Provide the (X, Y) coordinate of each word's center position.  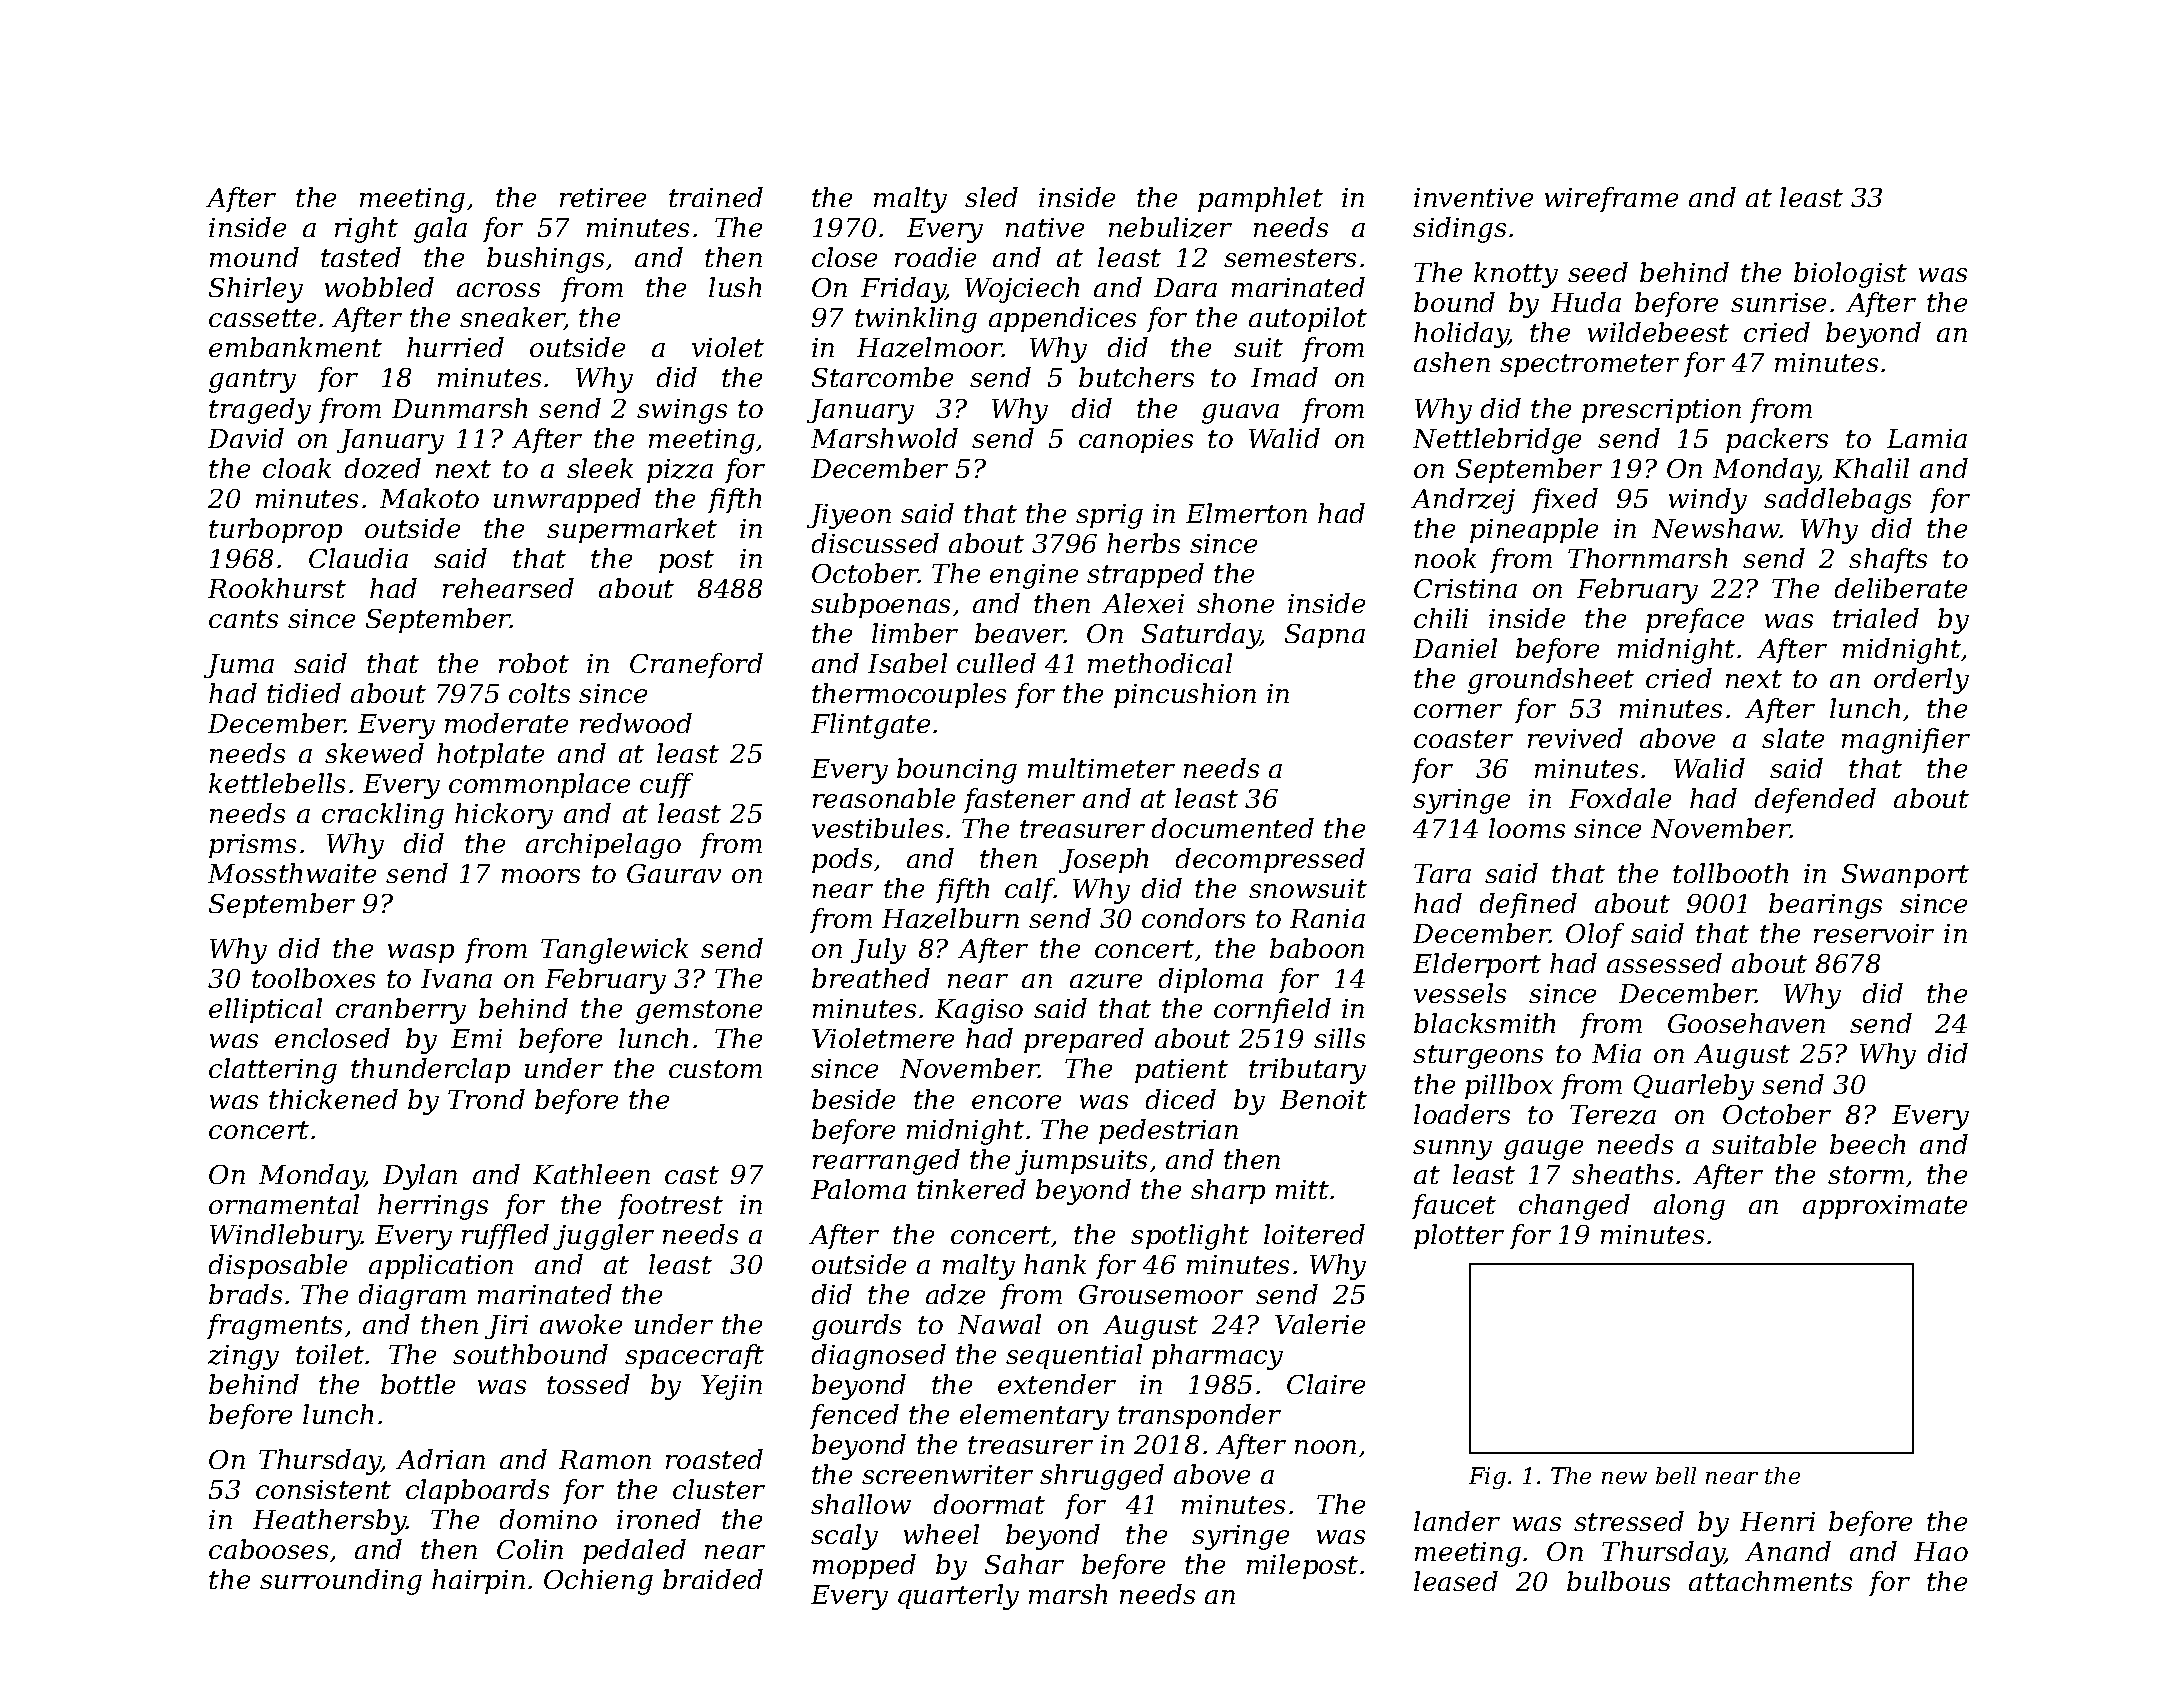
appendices (1062, 319)
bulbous (1618, 1581)
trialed (1876, 618)
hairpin (478, 1581)
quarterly (958, 1597)
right (366, 230)
